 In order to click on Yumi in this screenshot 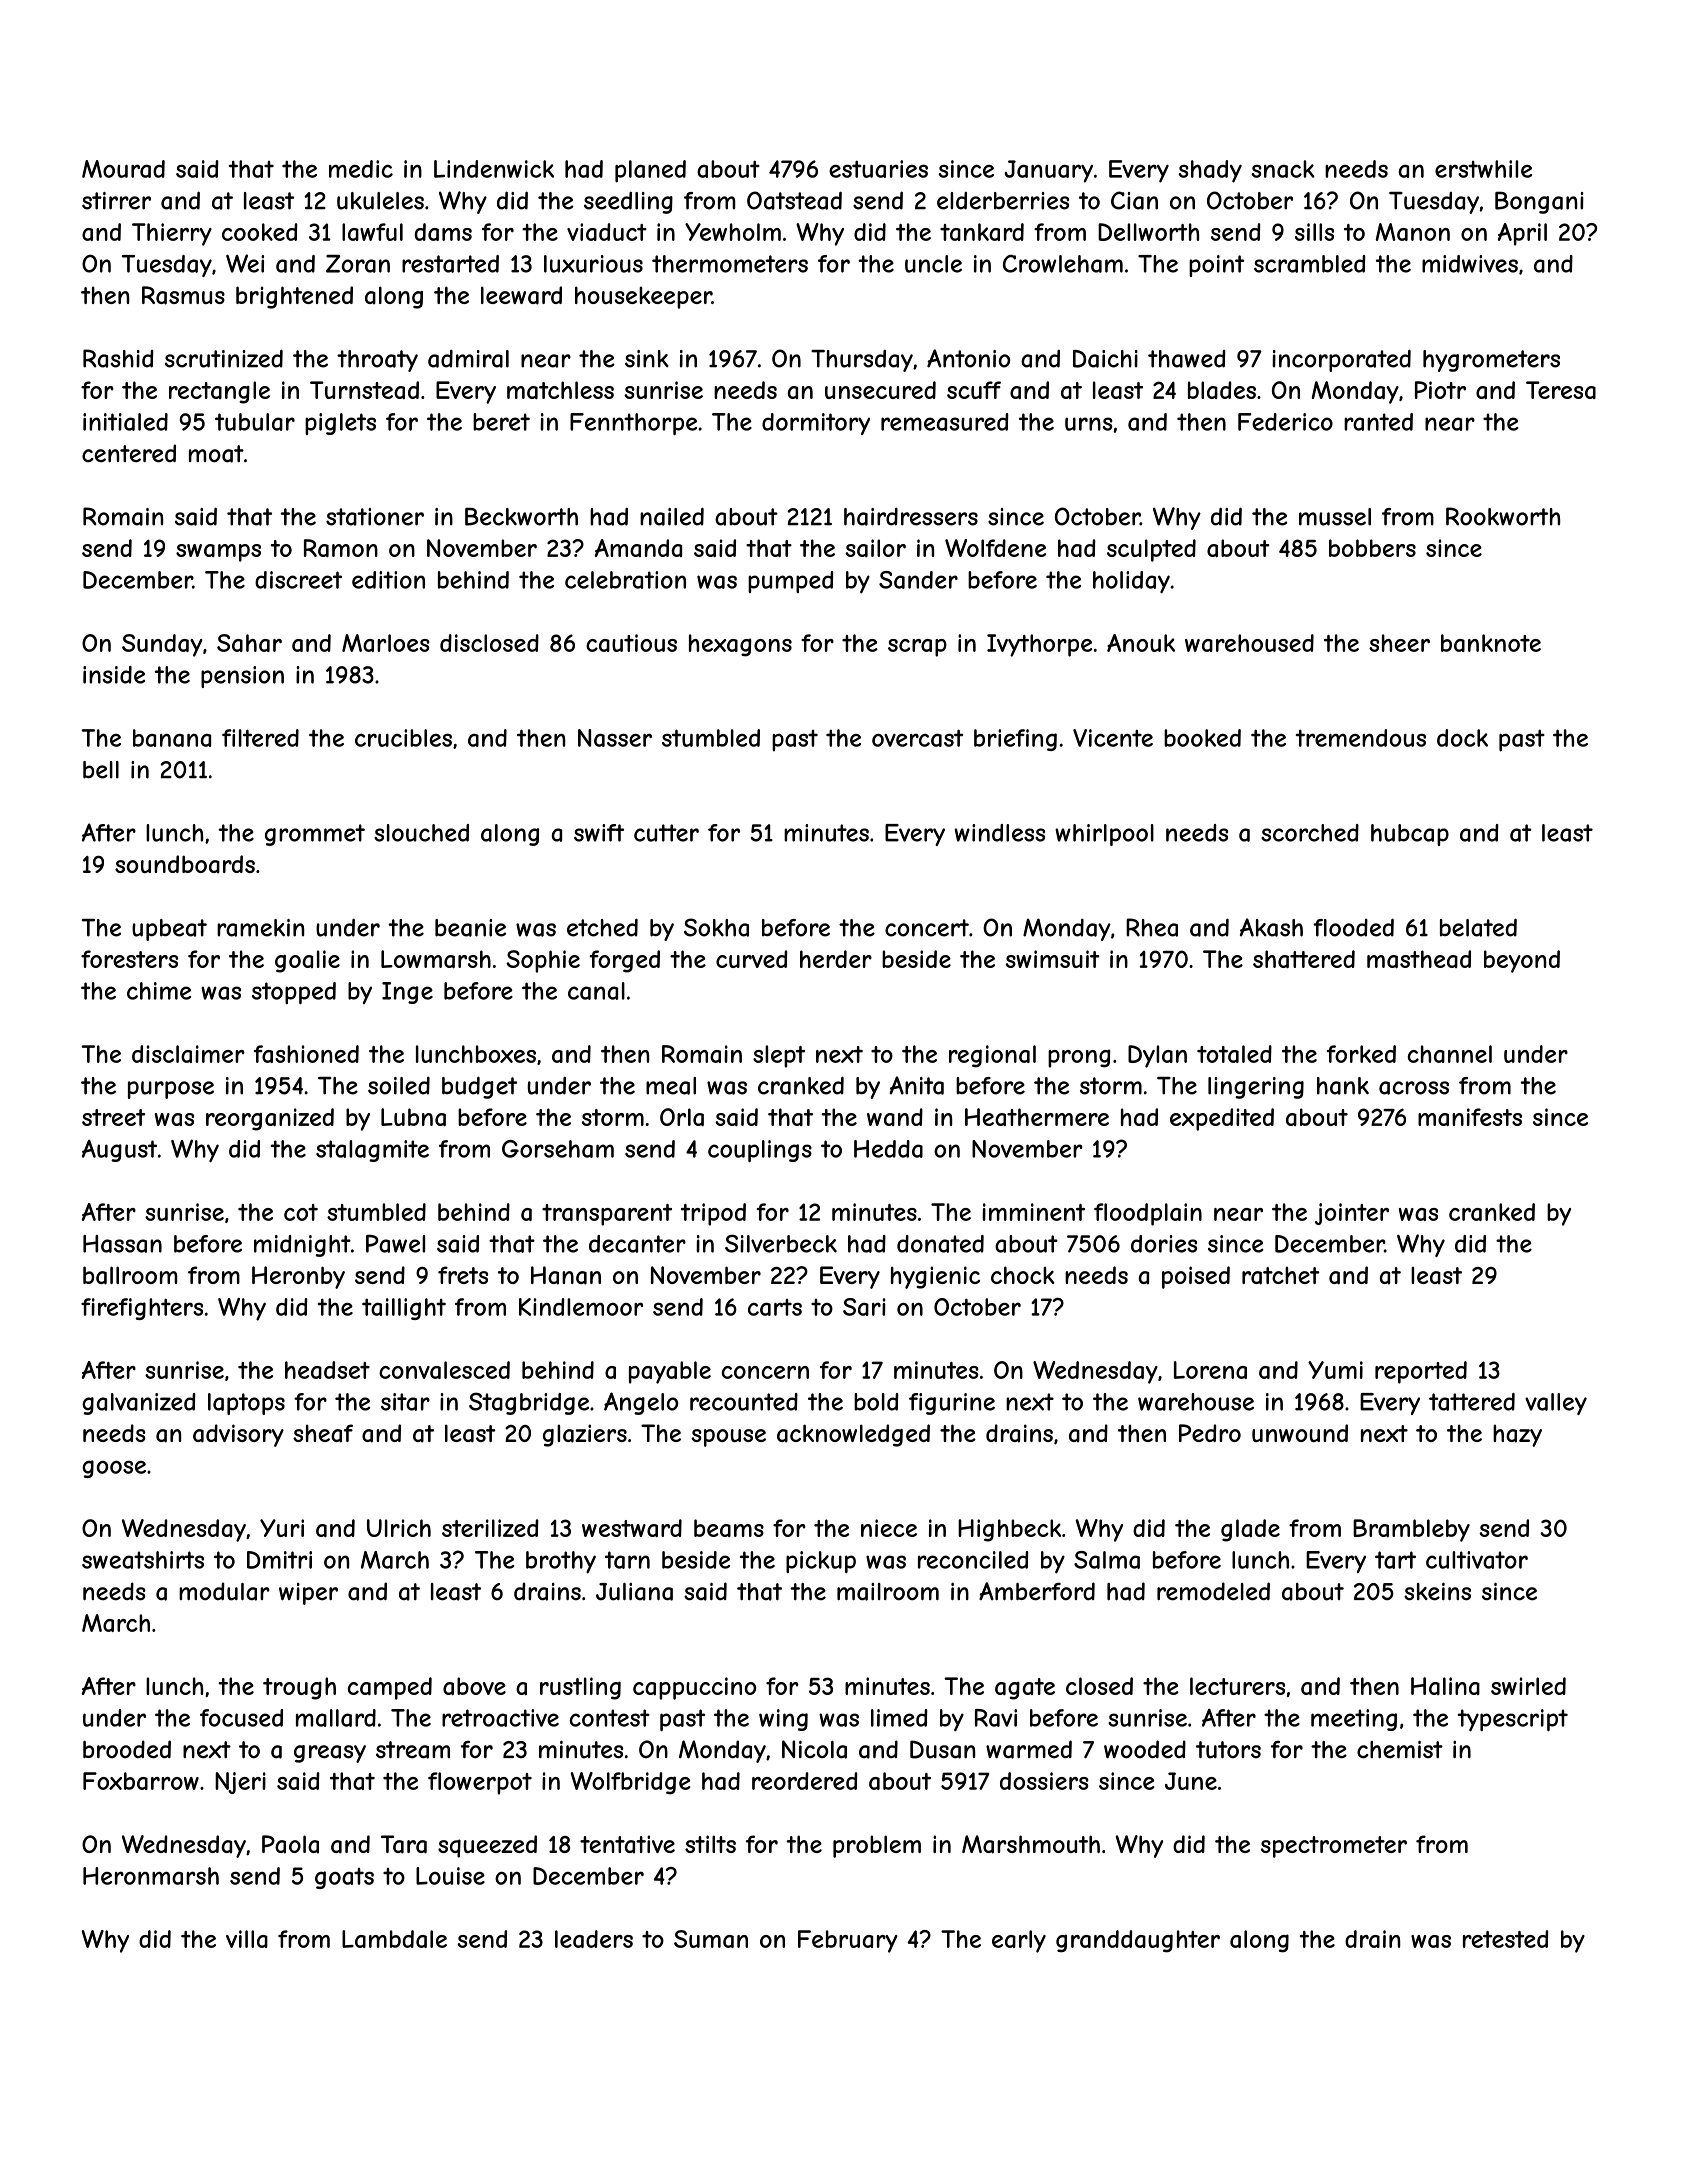, I will do `click(1335, 1370)`.
